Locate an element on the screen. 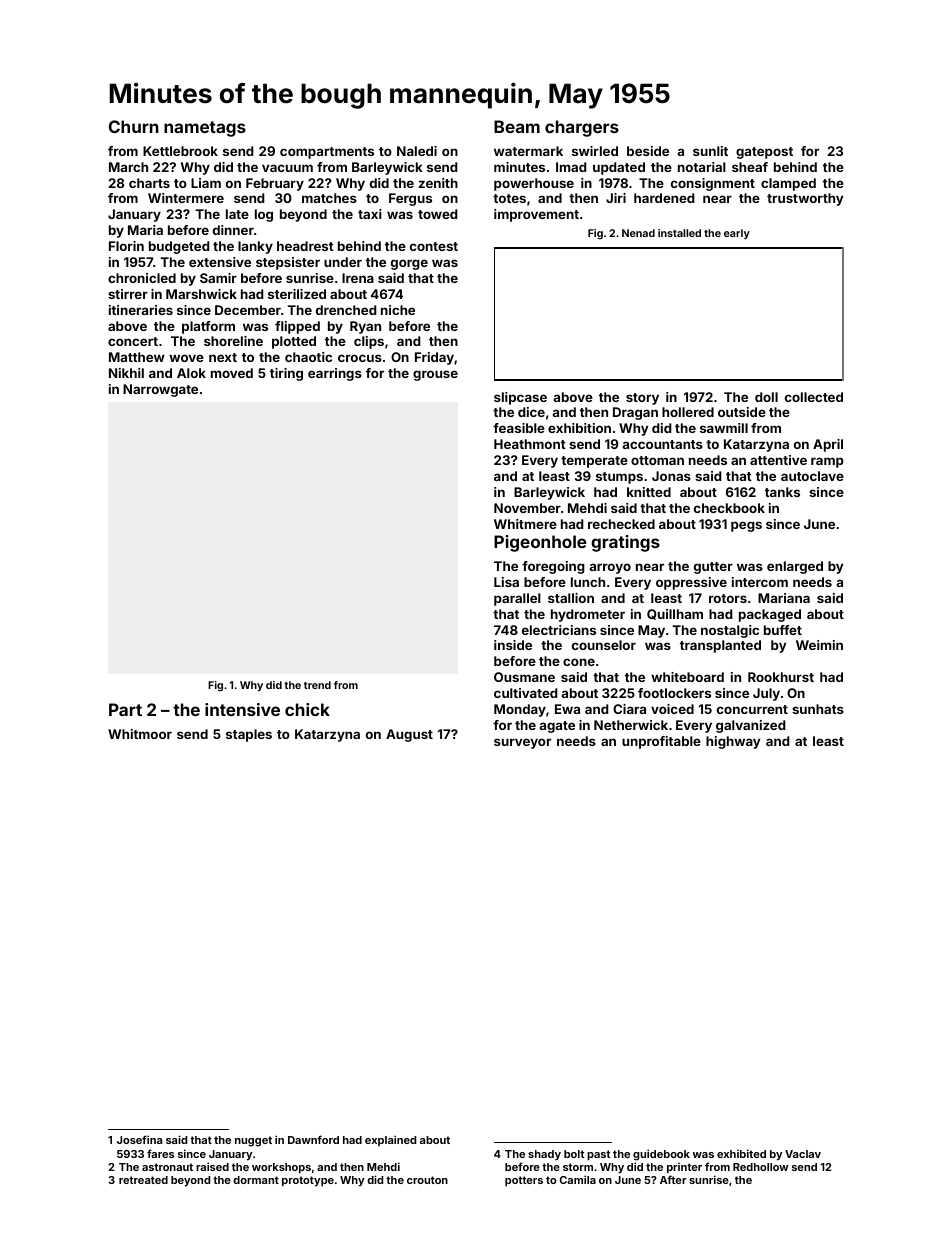 The height and width of the screenshot is (1233, 952). towed is located at coordinates (438, 214).
